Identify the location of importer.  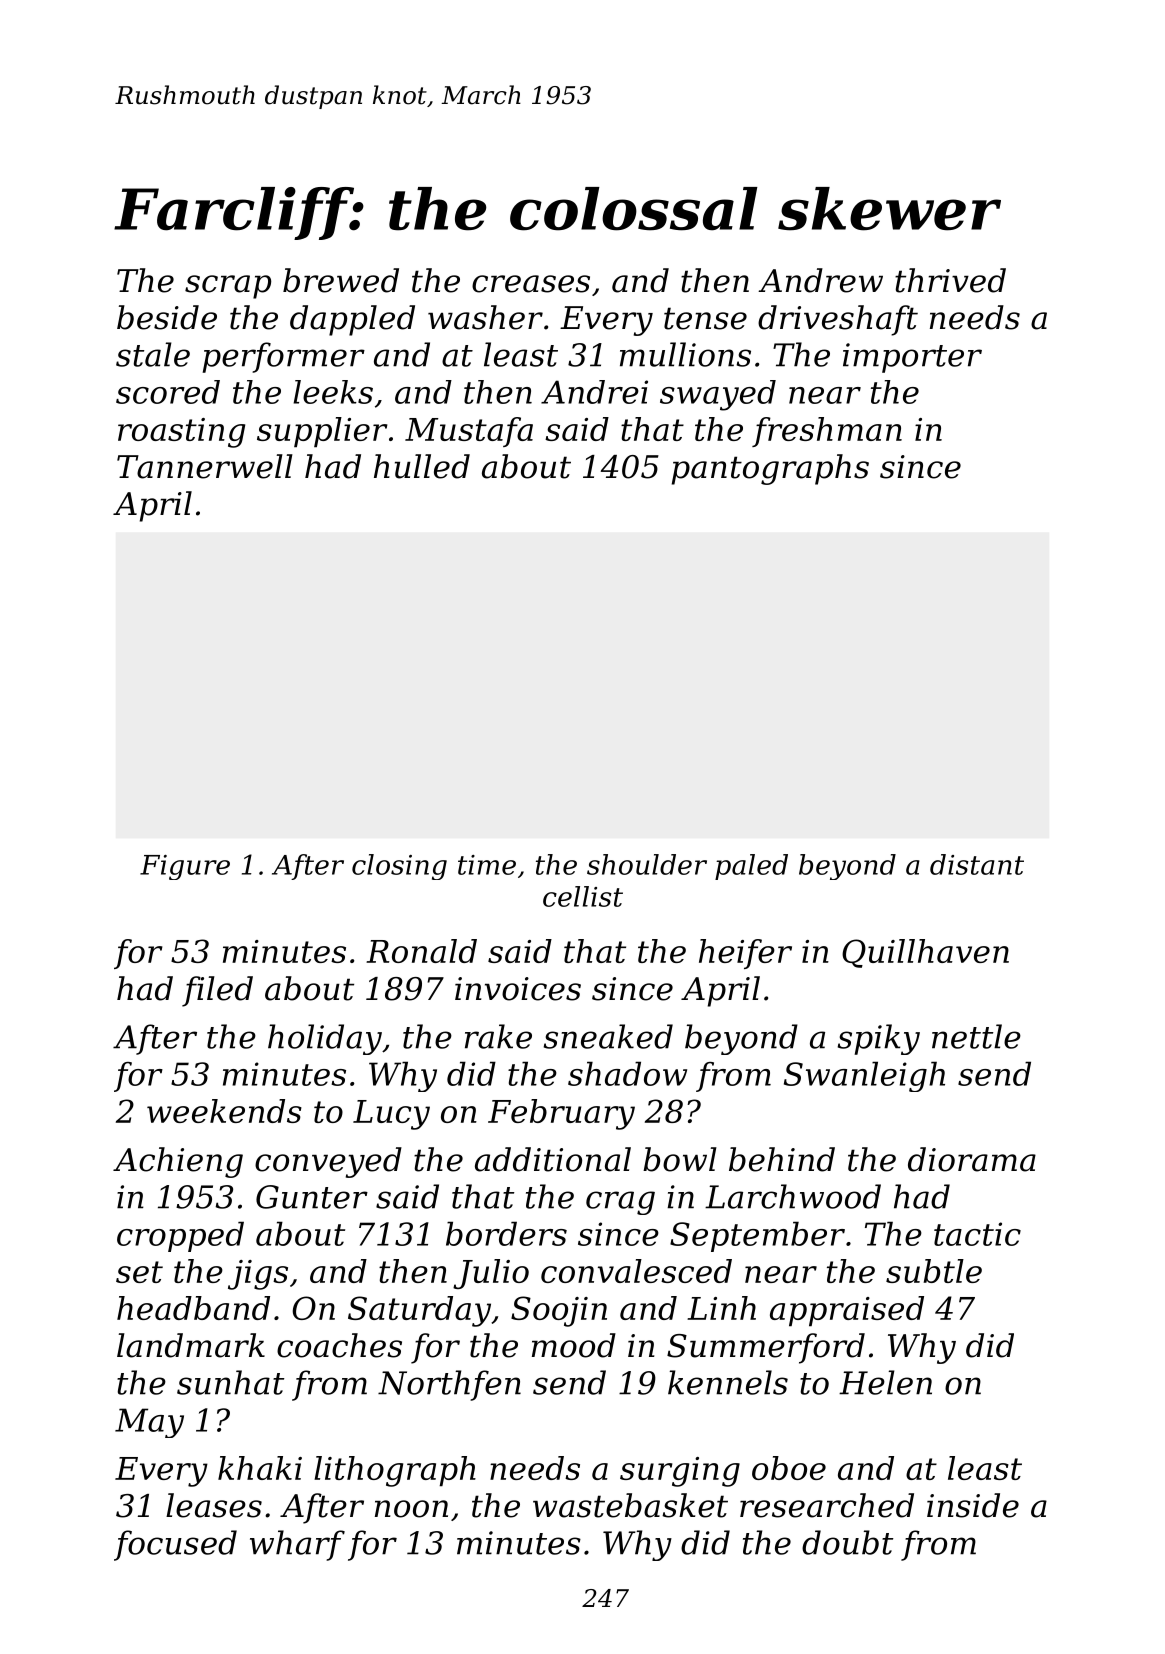
(912, 358).
